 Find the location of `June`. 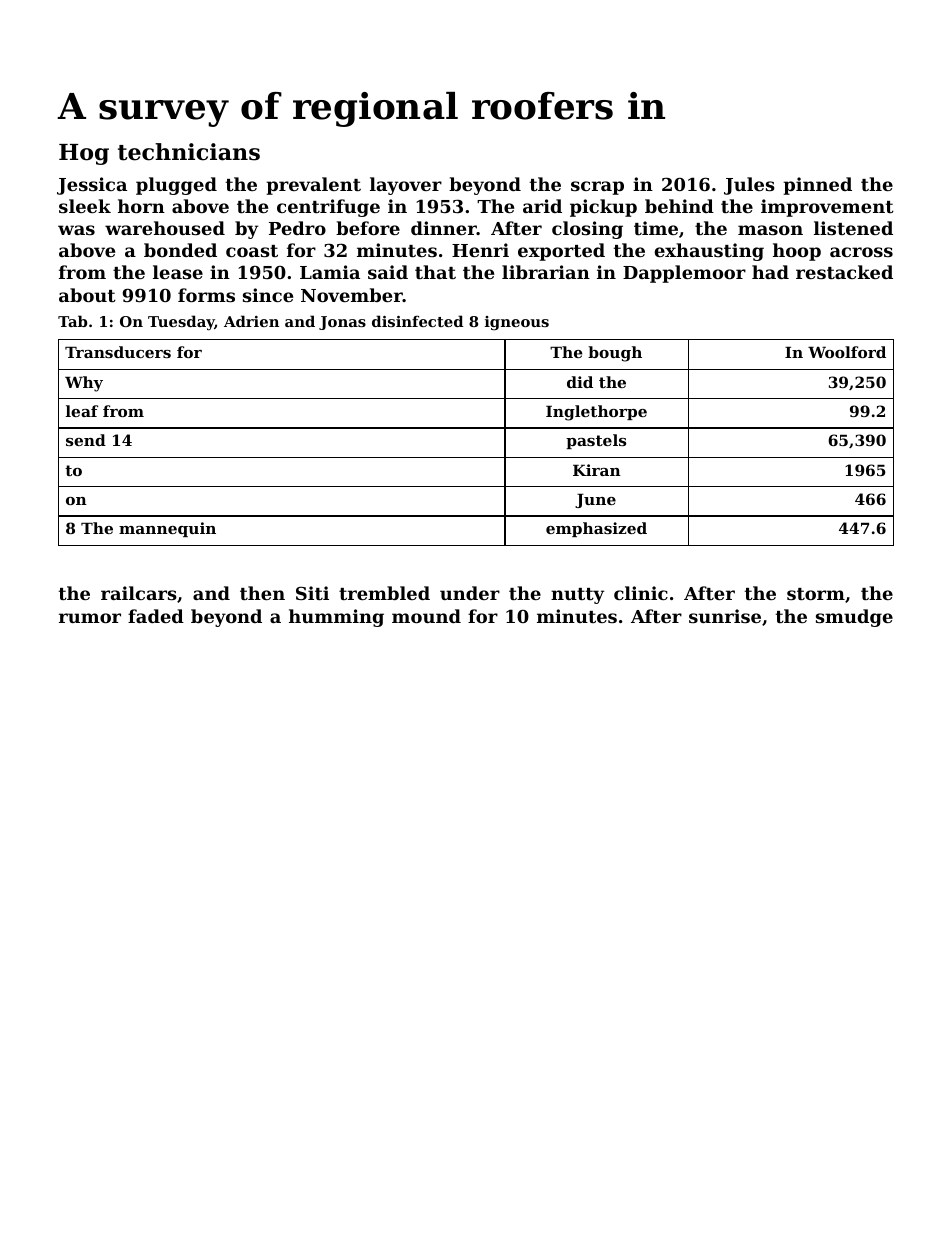

June is located at coordinates (595, 501).
